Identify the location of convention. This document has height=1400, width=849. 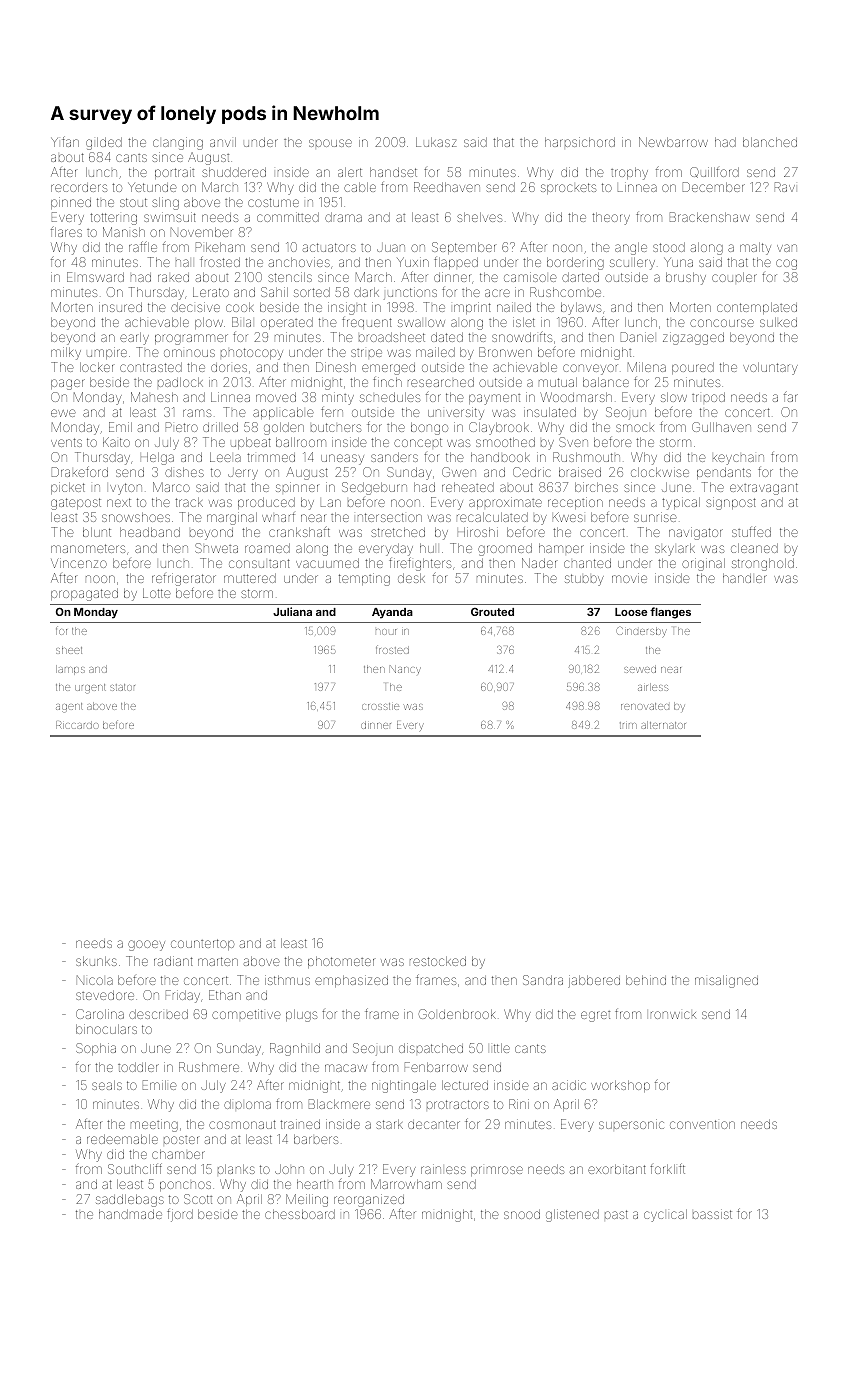
(702, 1124).
